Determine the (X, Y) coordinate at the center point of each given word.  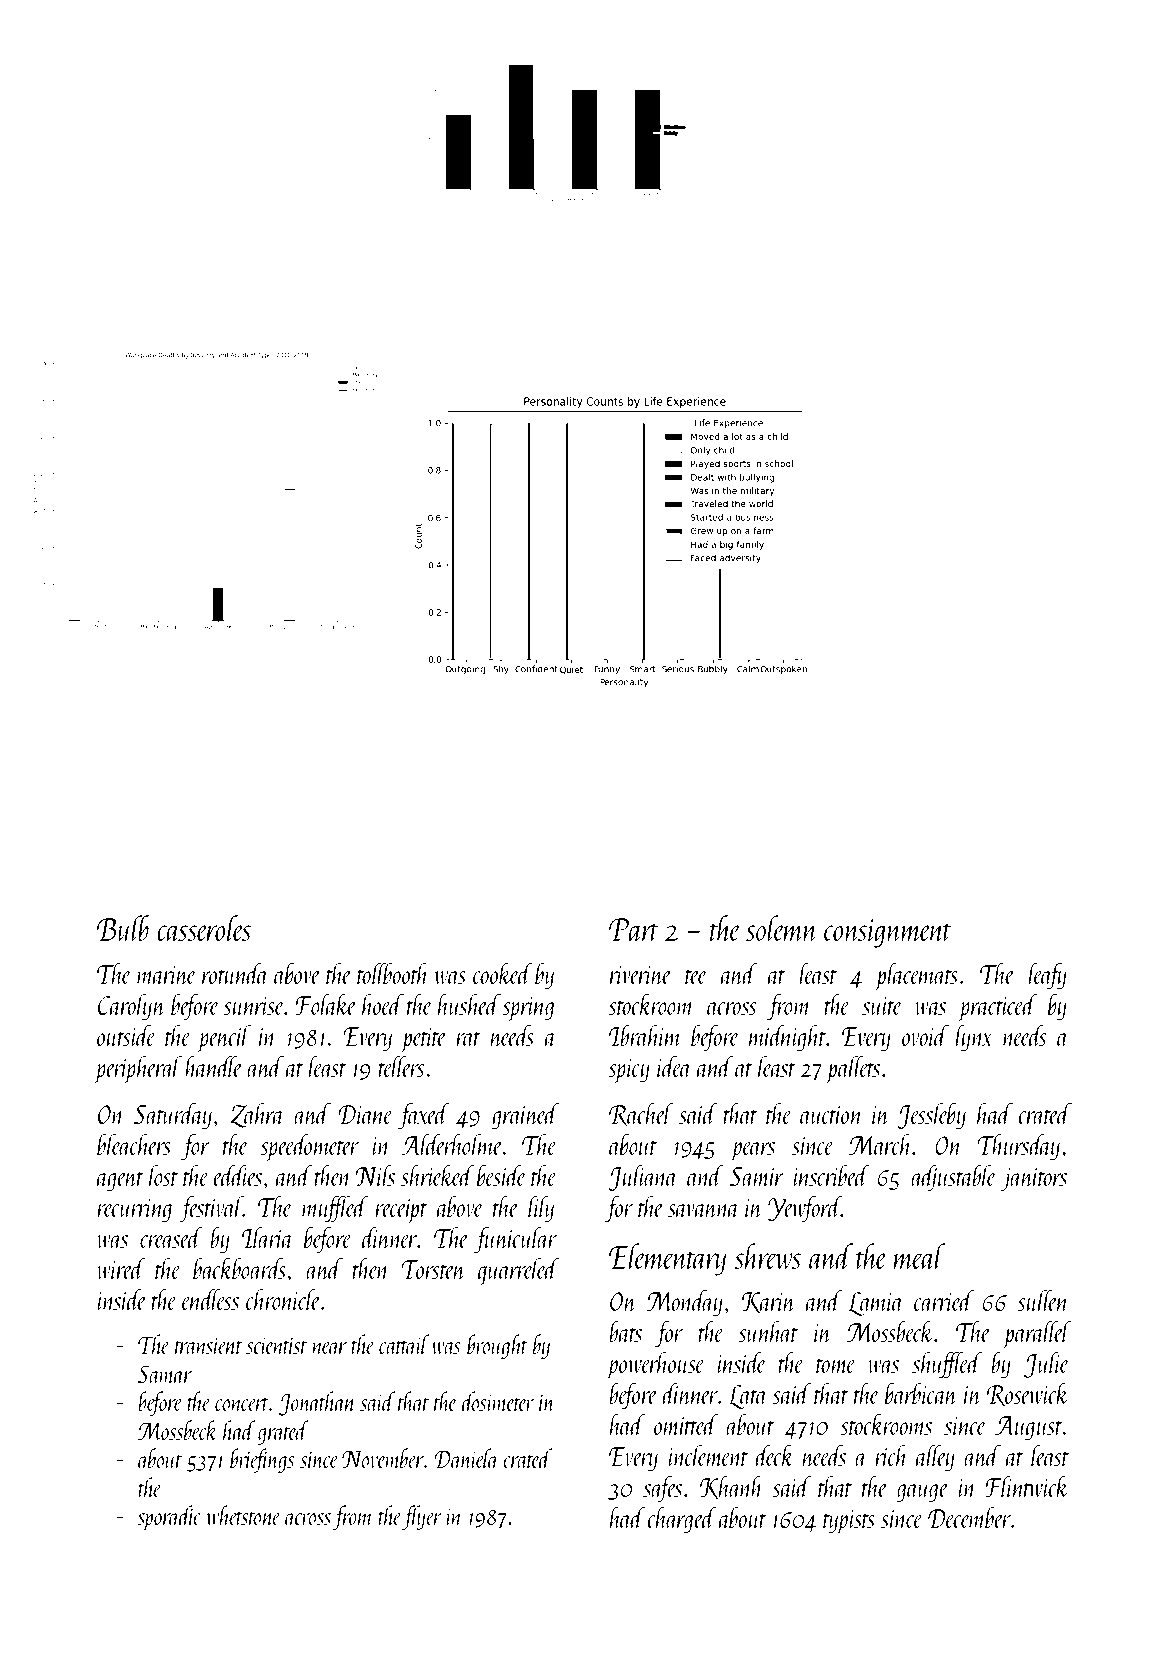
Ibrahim (645, 1035)
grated (283, 1432)
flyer (422, 1517)
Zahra (257, 1115)
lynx (974, 1038)
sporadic (169, 1518)
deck (775, 1455)
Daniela (466, 1458)
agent (120, 1181)
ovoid (925, 1035)
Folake (326, 1004)
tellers (401, 1066)
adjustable (954, 1178)
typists (849, 1522)
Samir (757, 1176)
